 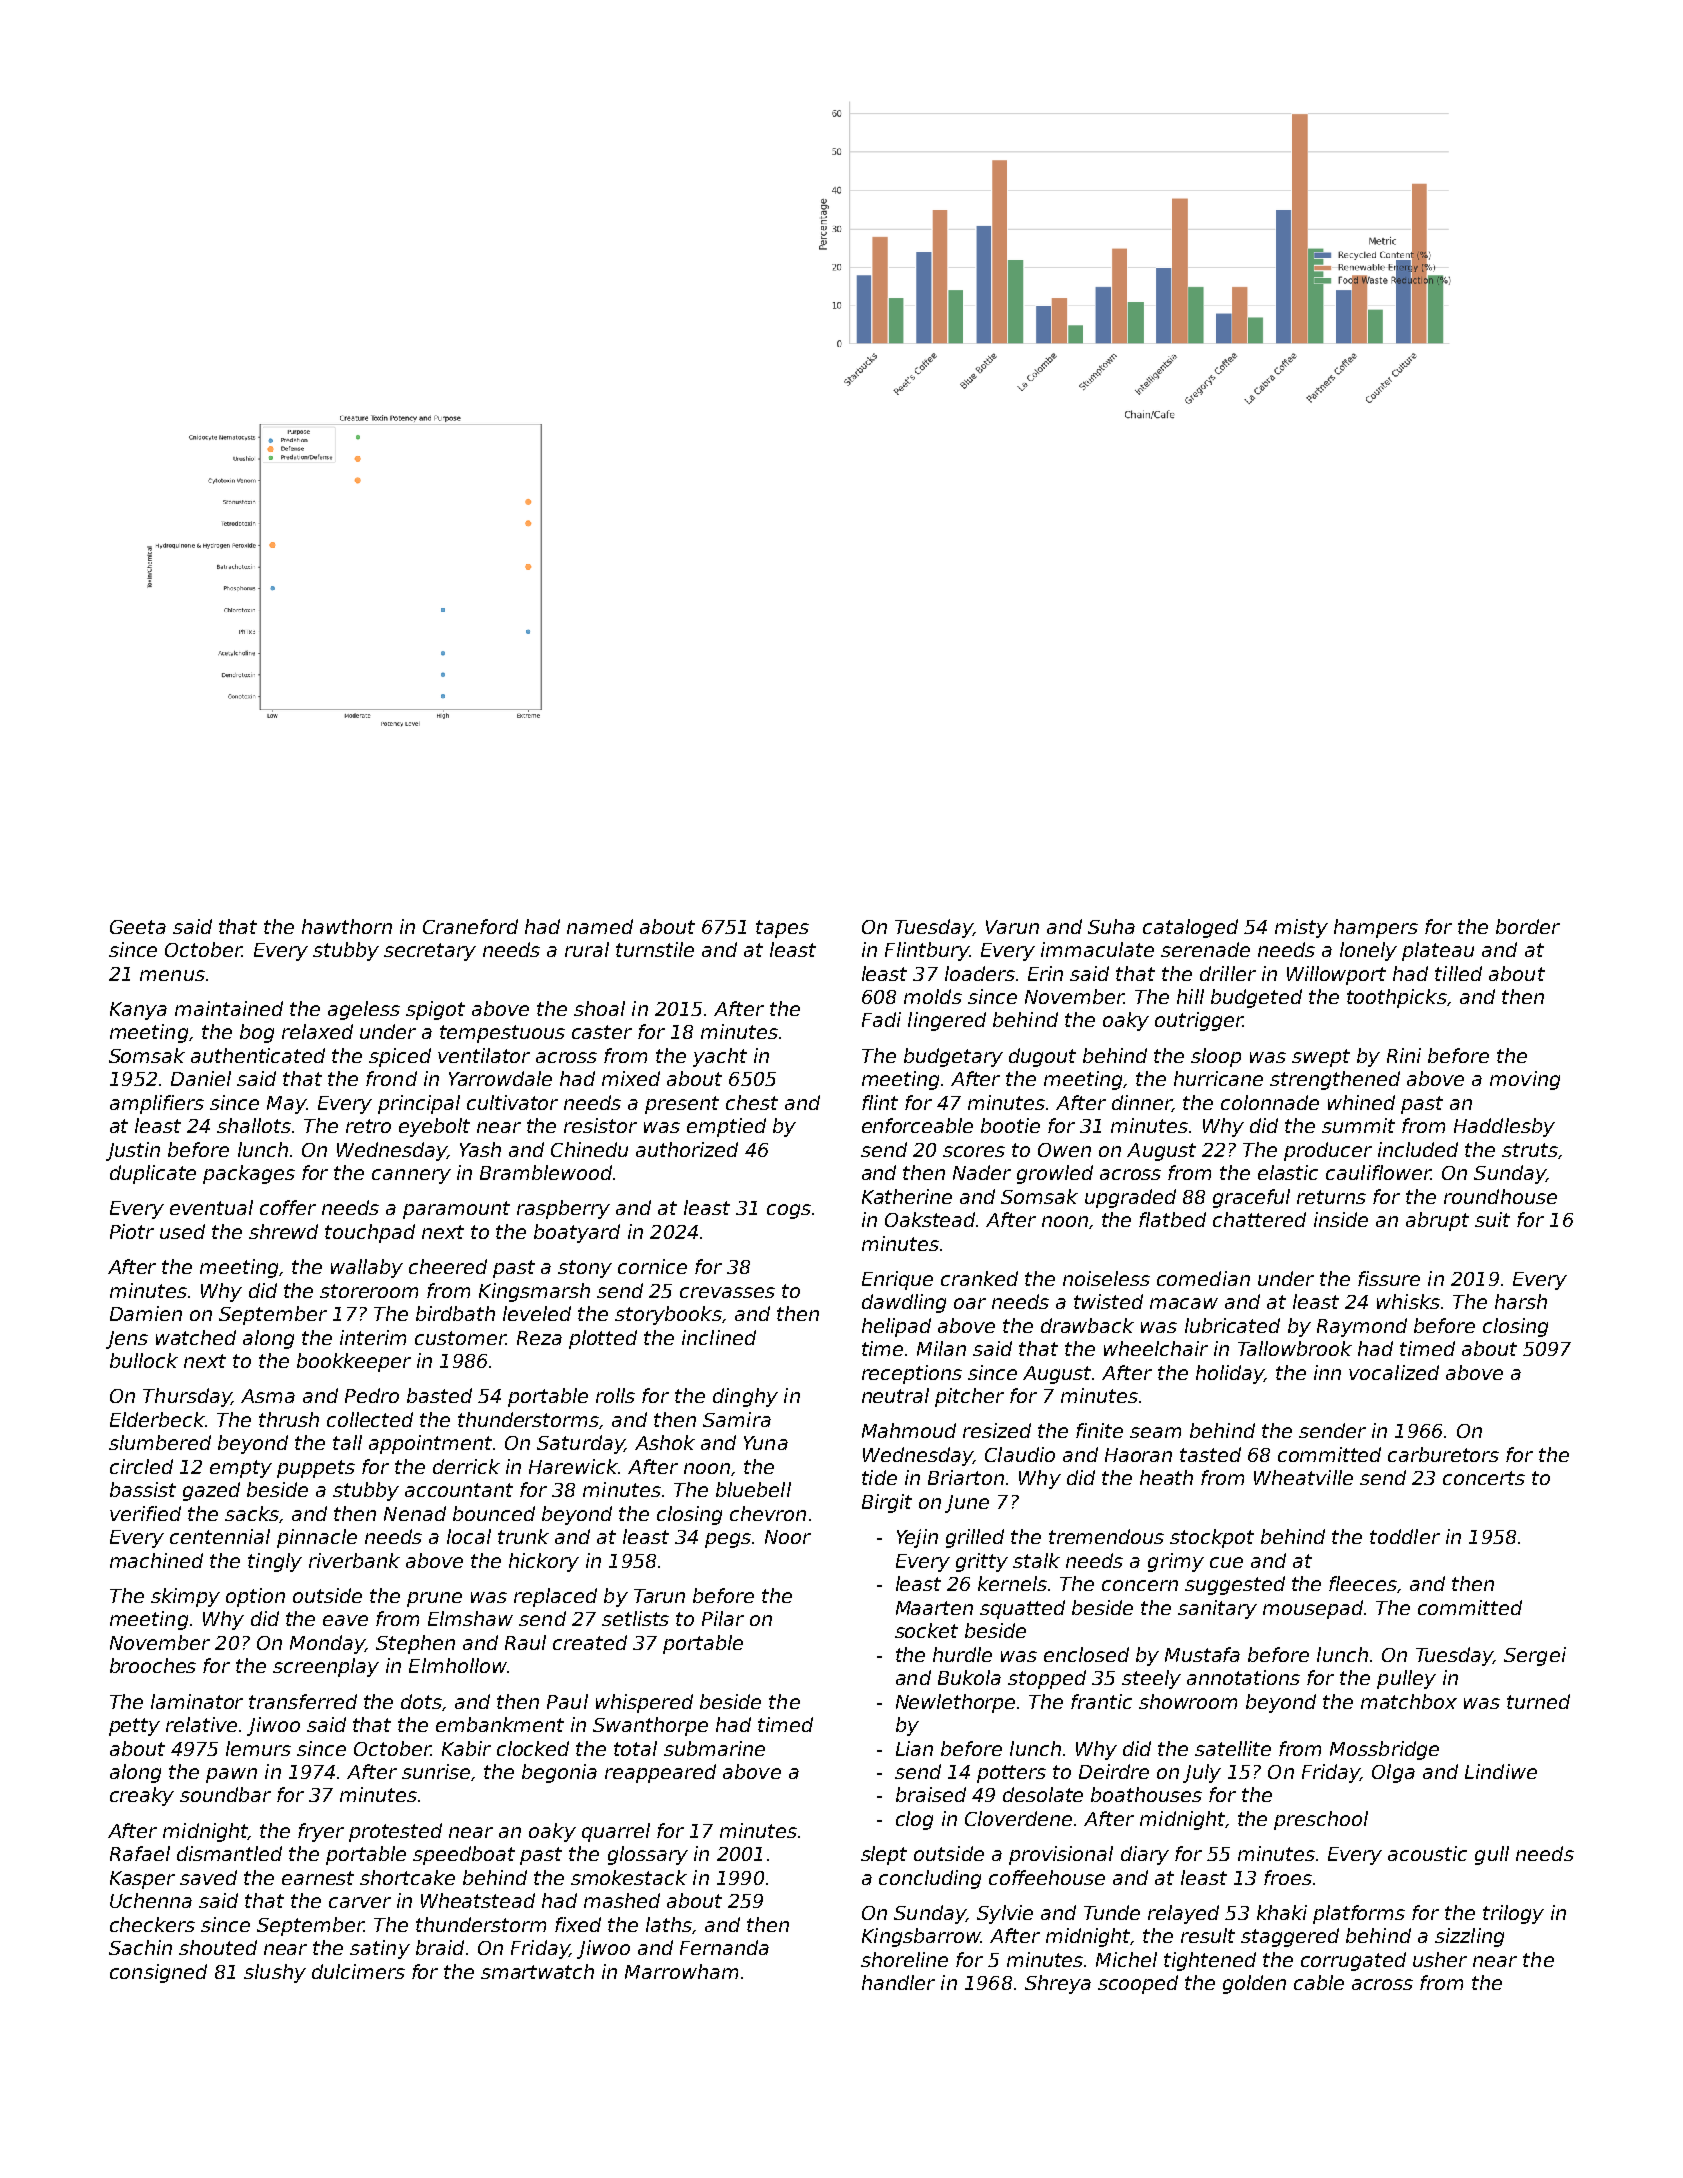 I want to click on Olga, so click(x=1393, y=1773).
